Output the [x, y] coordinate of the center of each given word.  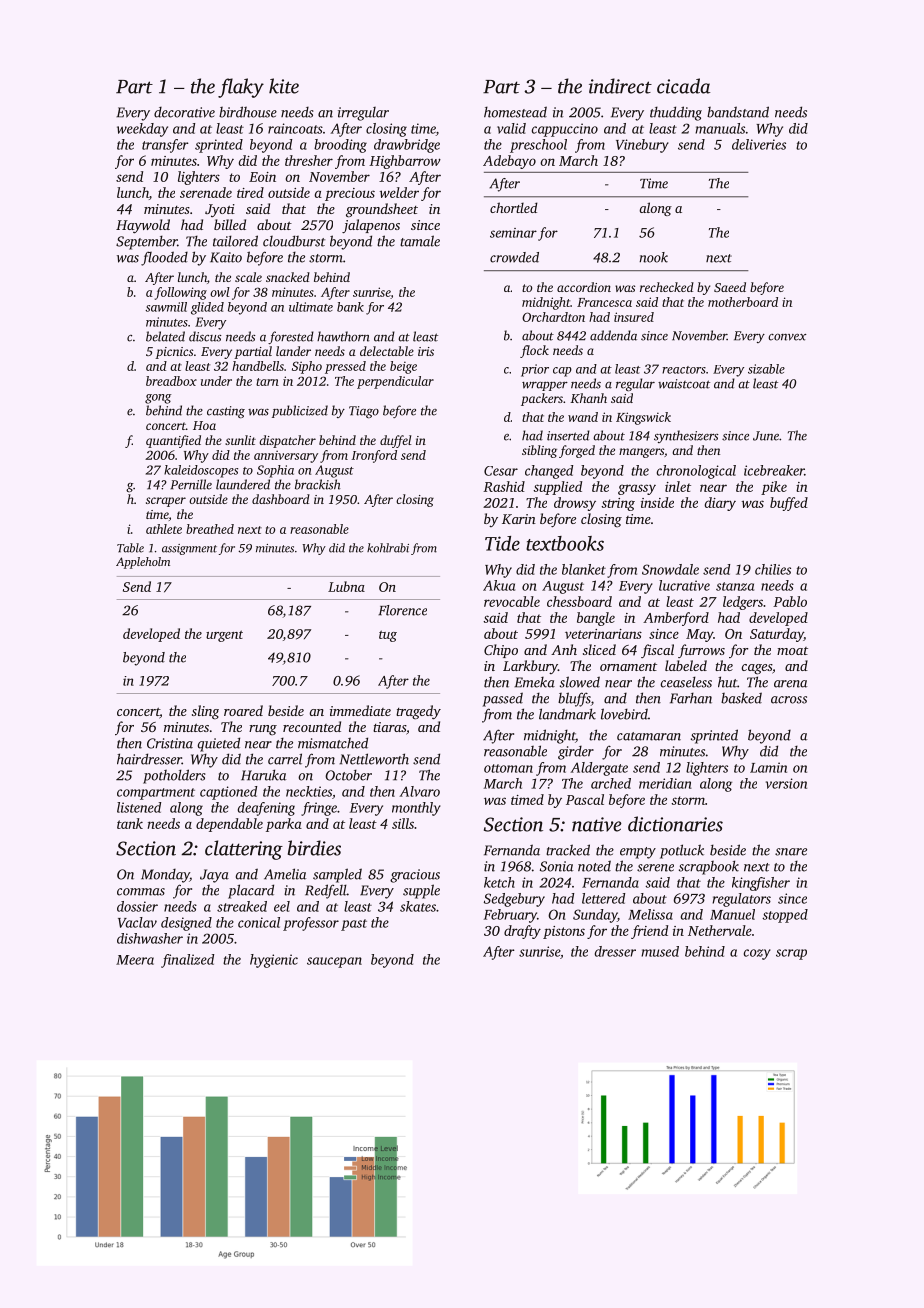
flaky [241, 88]
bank [350, 307]
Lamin [768, 767]
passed [503, 699]
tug [388, 636]
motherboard [743, 302]
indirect [620, 86]
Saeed [730, 287]
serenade [206, 192]
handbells [258, 366]
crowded [514, 257]
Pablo [790, 601]
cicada [684, 86]
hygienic [274, 961]
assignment [189, 549]
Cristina [170, 743]
